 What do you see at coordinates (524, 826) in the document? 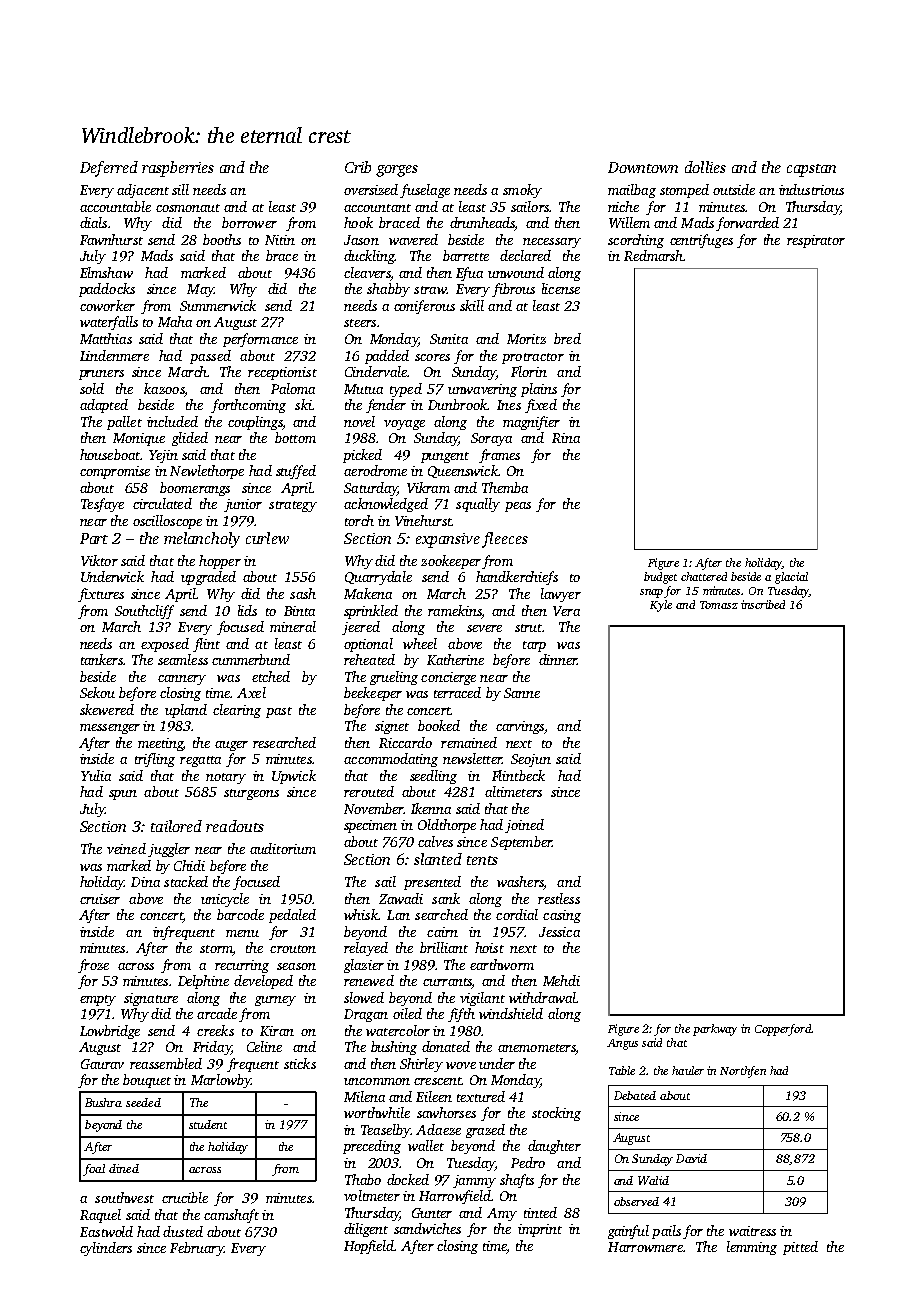
I see `joined` at bounding box center [524, 826].
